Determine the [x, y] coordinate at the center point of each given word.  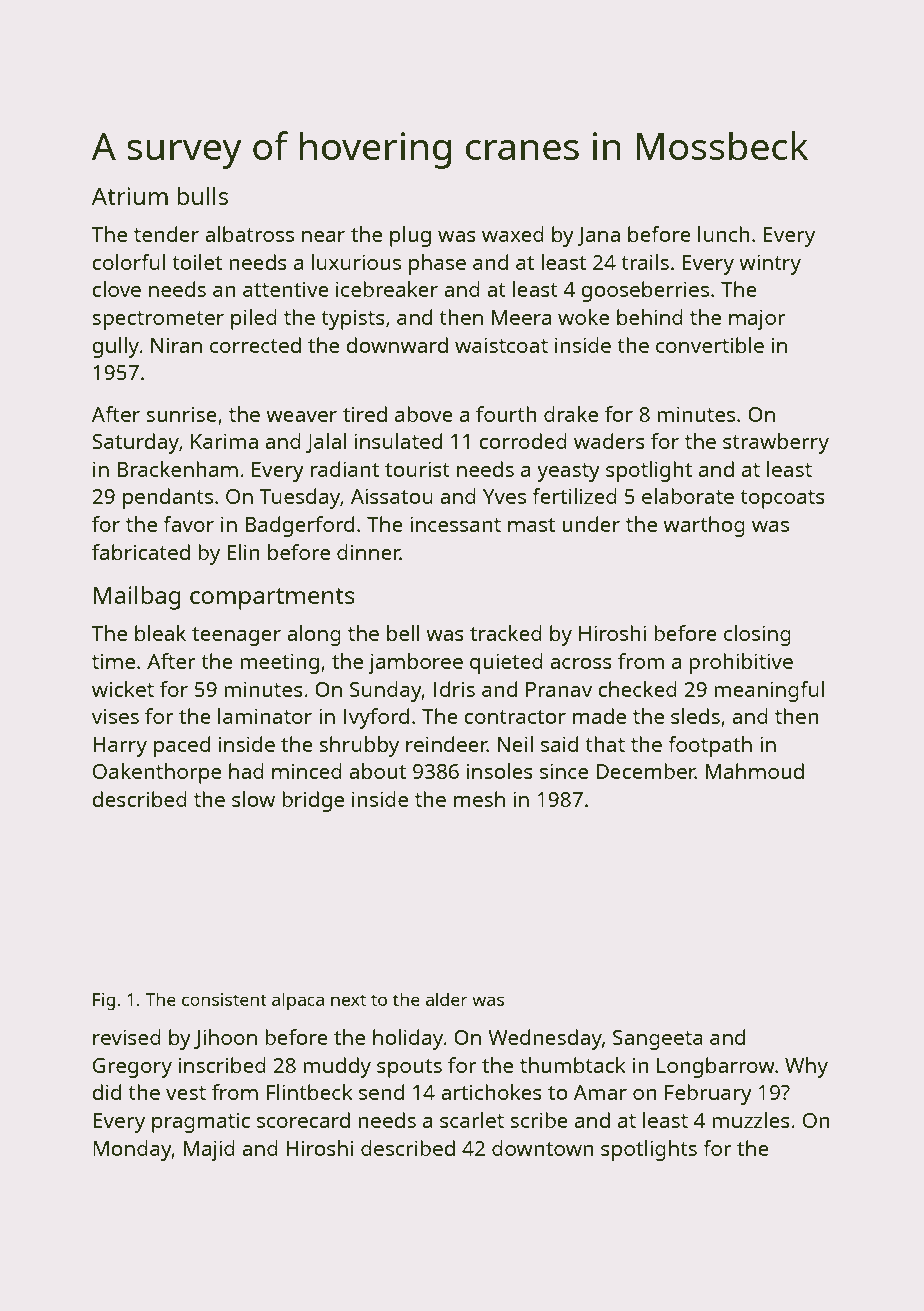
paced [182, 746]
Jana [598, 236]
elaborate [688, 496]
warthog [704, 526]
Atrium [129, 196]
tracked [506, 633]
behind [650, 317]
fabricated [141, 552]
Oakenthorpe [157, 773]
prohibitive [741, 663]
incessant [455, 524]
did [106, 1092]
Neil [515, 744]
